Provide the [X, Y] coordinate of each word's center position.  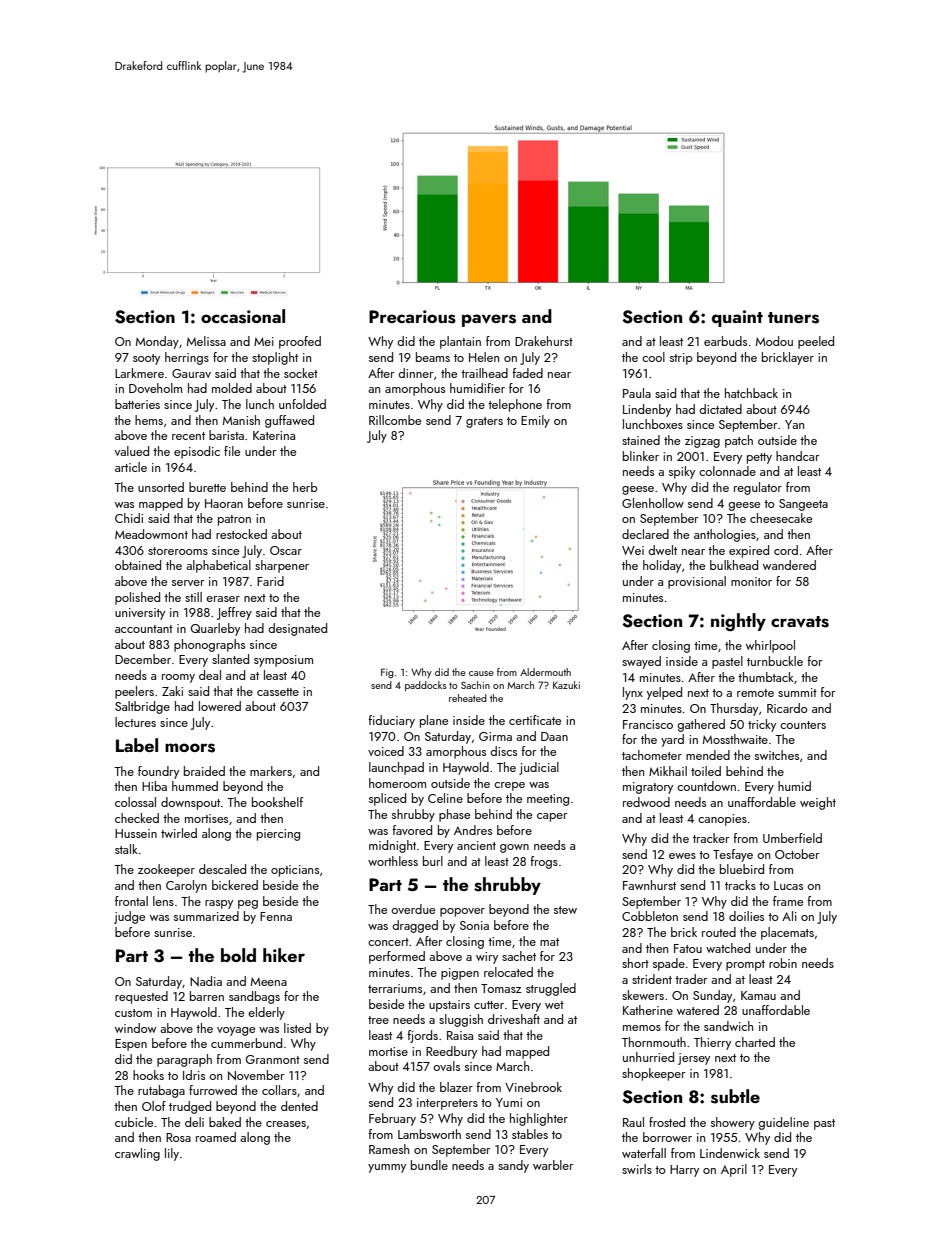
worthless [393, 861]
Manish [241, 420]
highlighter [539, 1119]
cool [653, 357]
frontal [131, 901]
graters [484, 422]
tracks [740, 885]
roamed [216, 1137]
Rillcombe [395, 420]
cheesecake [781, 518]
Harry [684, 1171]
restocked [241, 534]
